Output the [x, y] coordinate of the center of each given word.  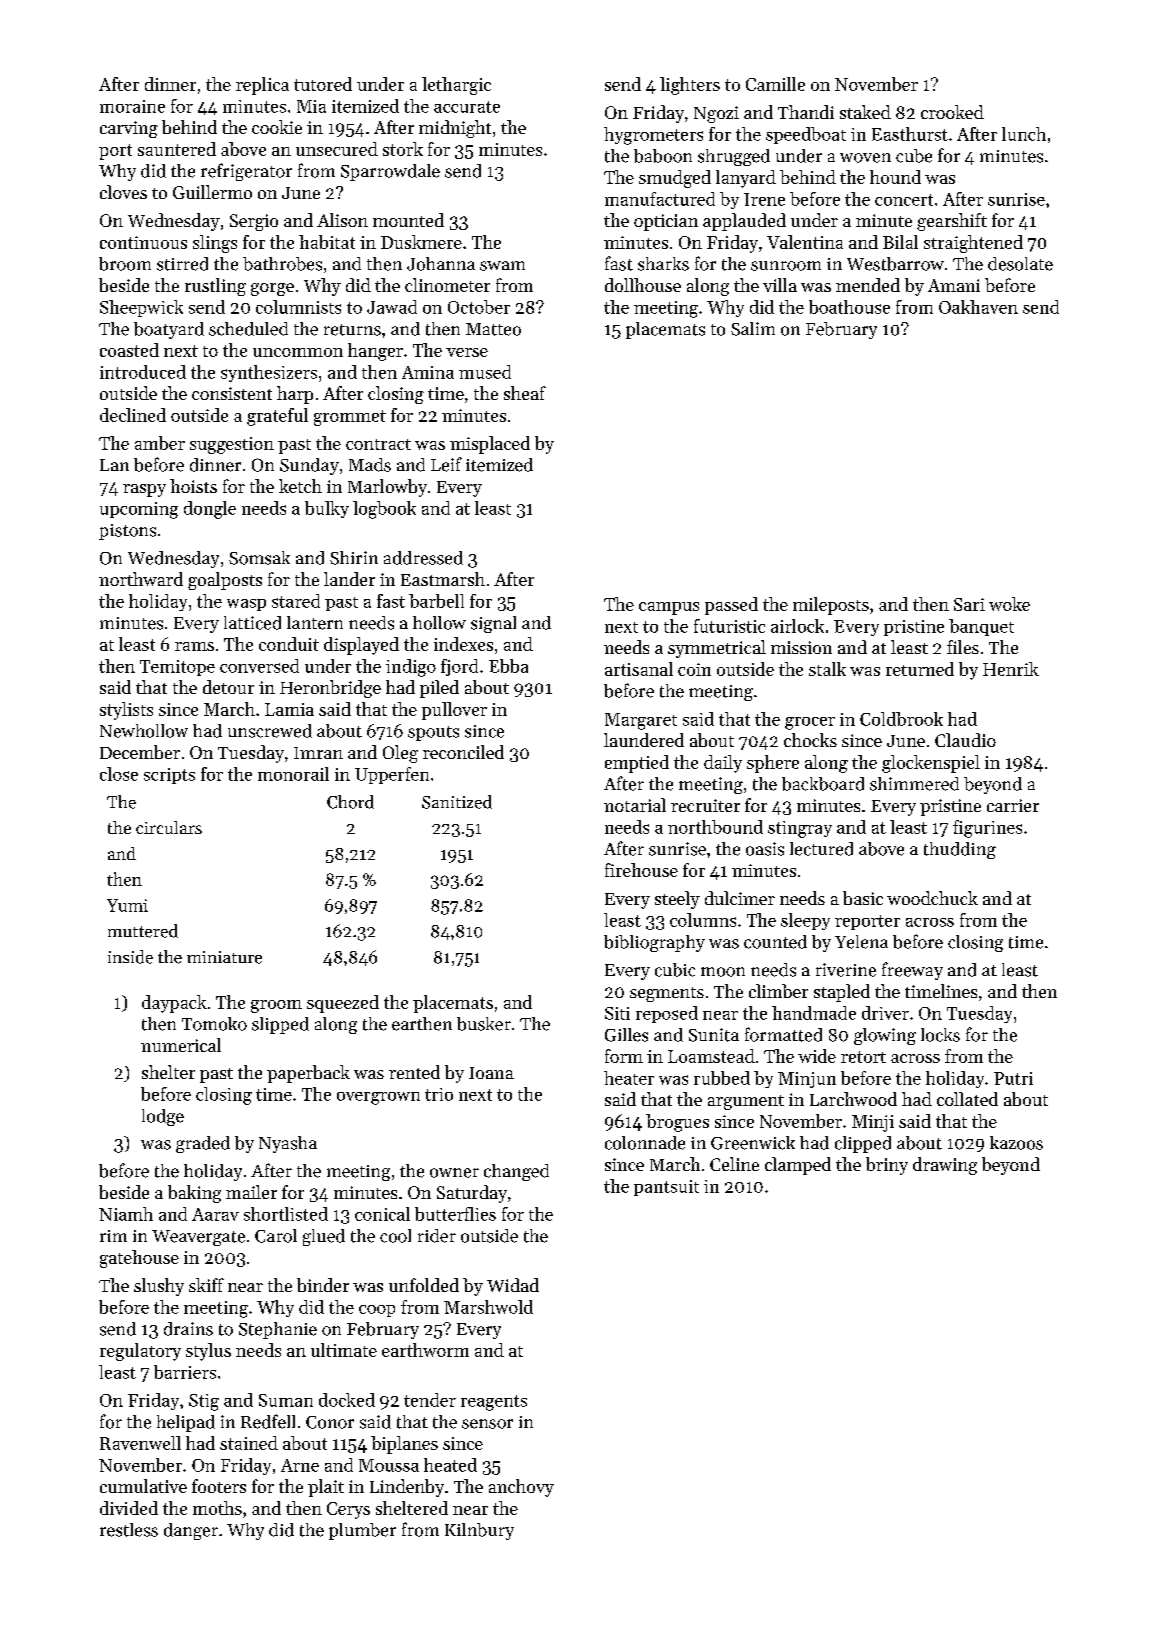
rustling [215, 287]
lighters [690, 86]
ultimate [344, 1350]
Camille [775, 84]
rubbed [722, 1078]
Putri [1013, 1078]
